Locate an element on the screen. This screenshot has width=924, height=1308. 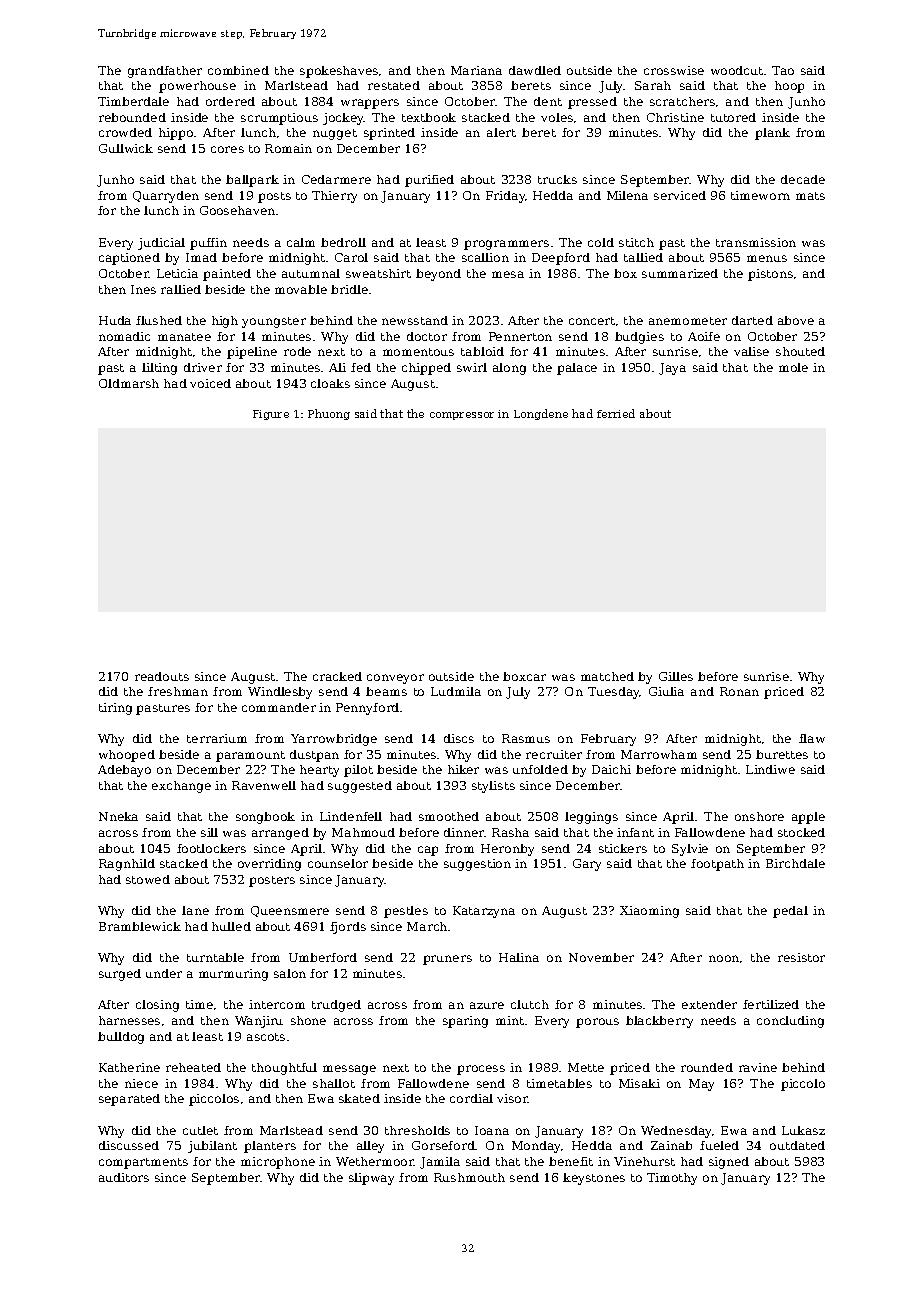
onshore is located at coordinates (759, 816).
